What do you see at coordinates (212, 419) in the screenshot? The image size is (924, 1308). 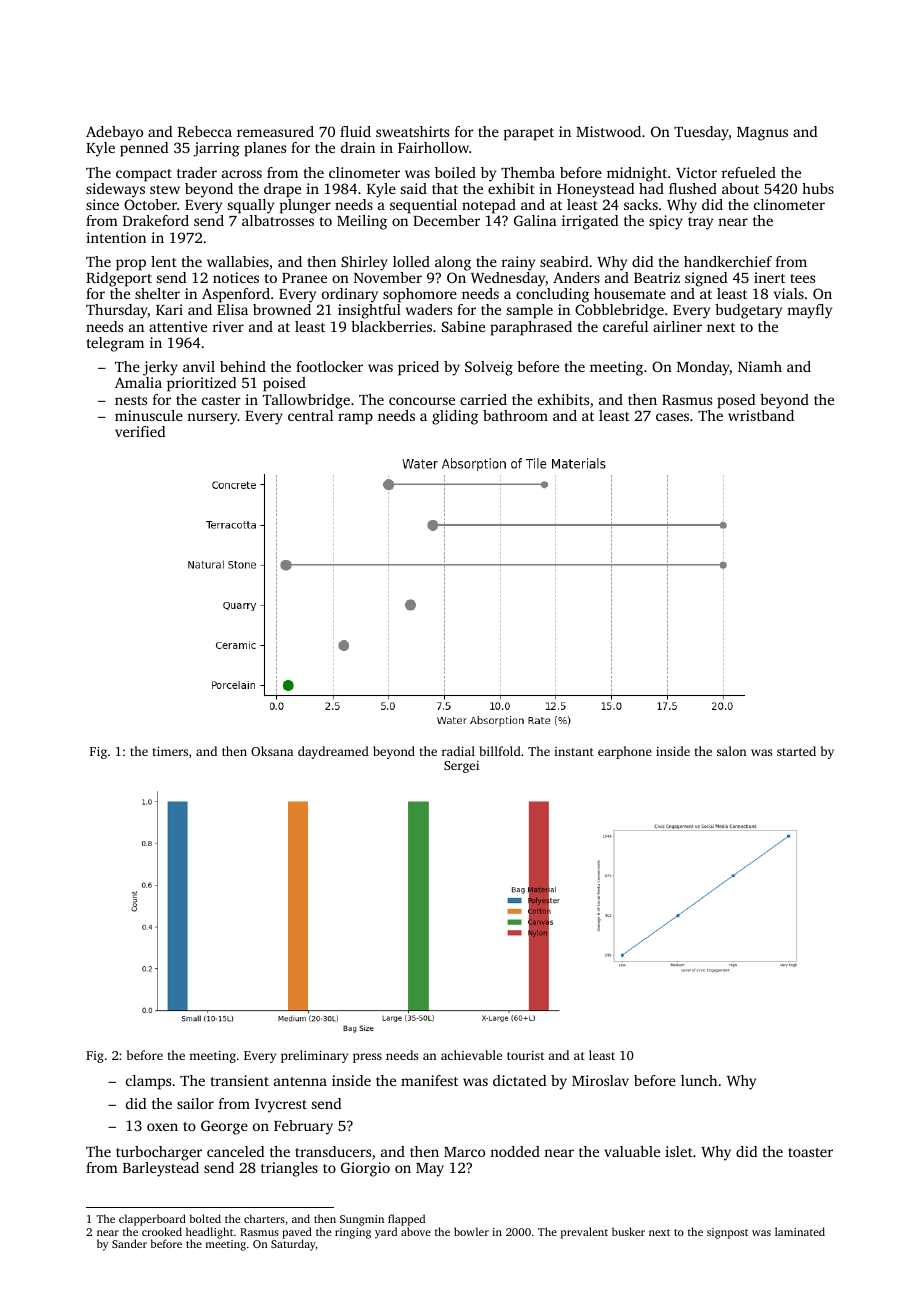 I see `nursery` at bounding box center [212, 419].
